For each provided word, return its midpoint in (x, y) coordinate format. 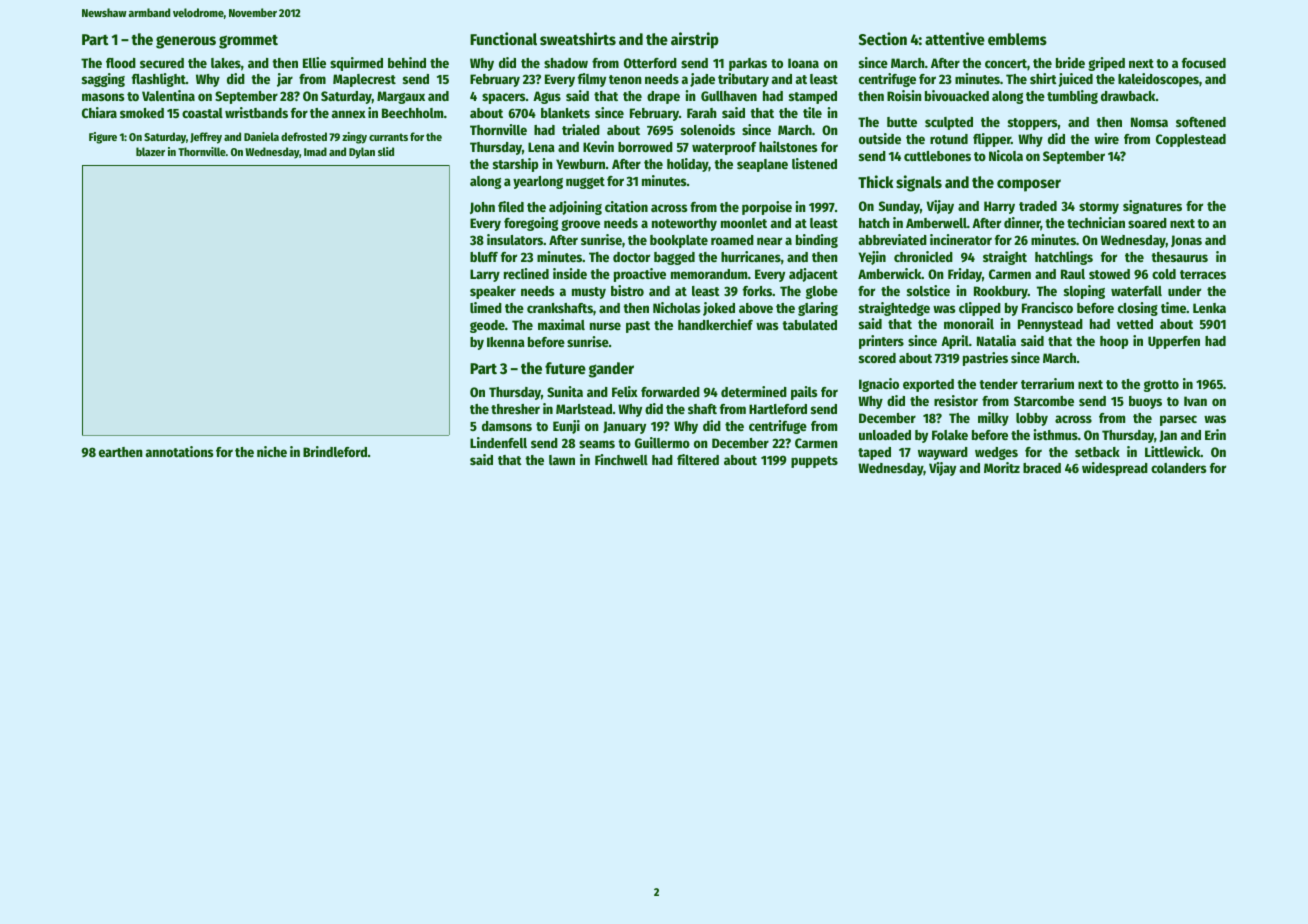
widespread (1115, 469)
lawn (562, 460)
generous (186, 42)
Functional (503, 39)
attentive (955, 38)
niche (272, 451)
